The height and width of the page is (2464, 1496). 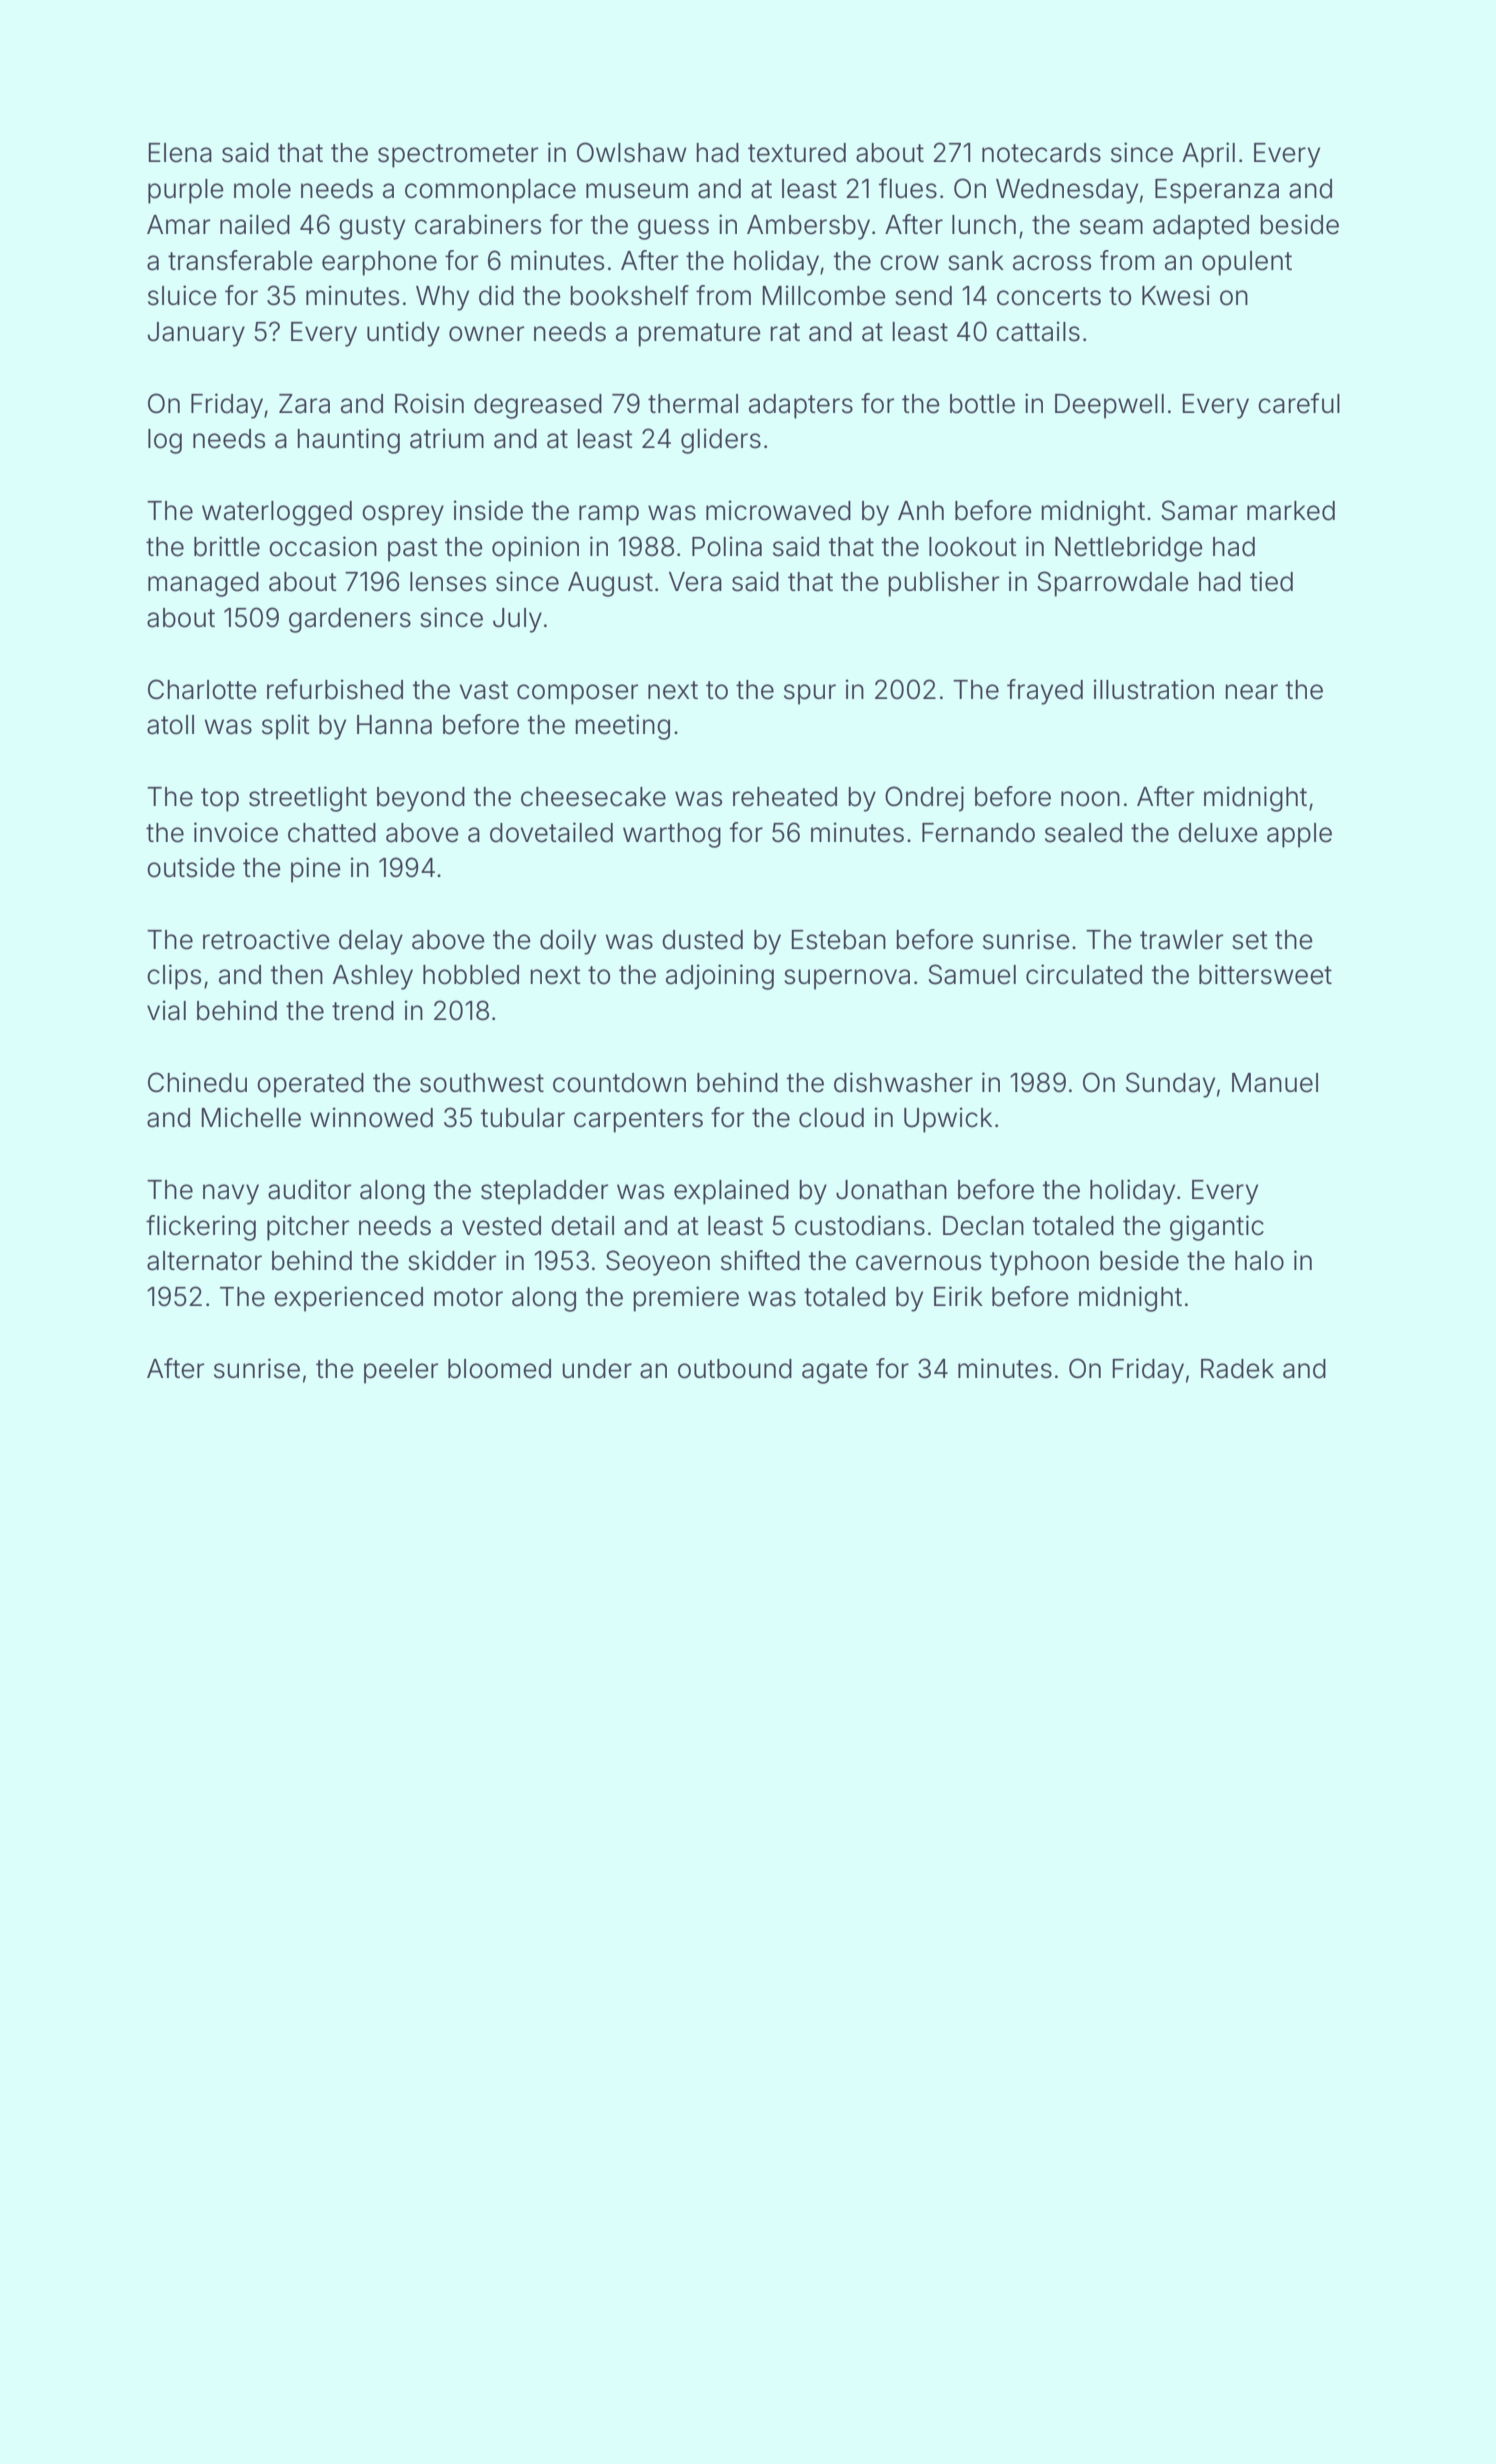 What do you see at coordinates (582, 1225) in the page?
I see `detail` at bounding box center [582, 1225].
